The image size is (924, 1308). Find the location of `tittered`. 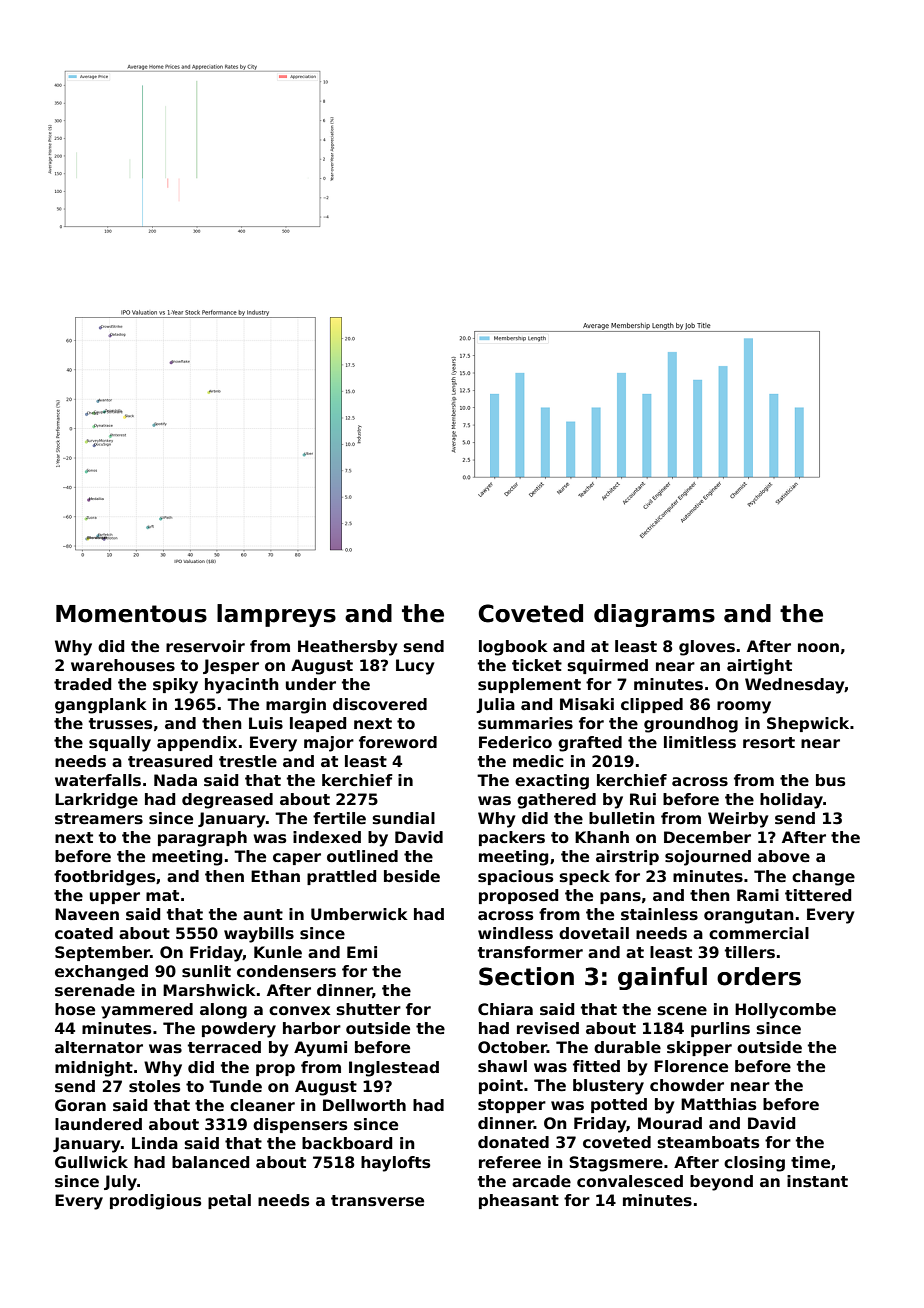

tittered is located at coordinates (818, 895).
